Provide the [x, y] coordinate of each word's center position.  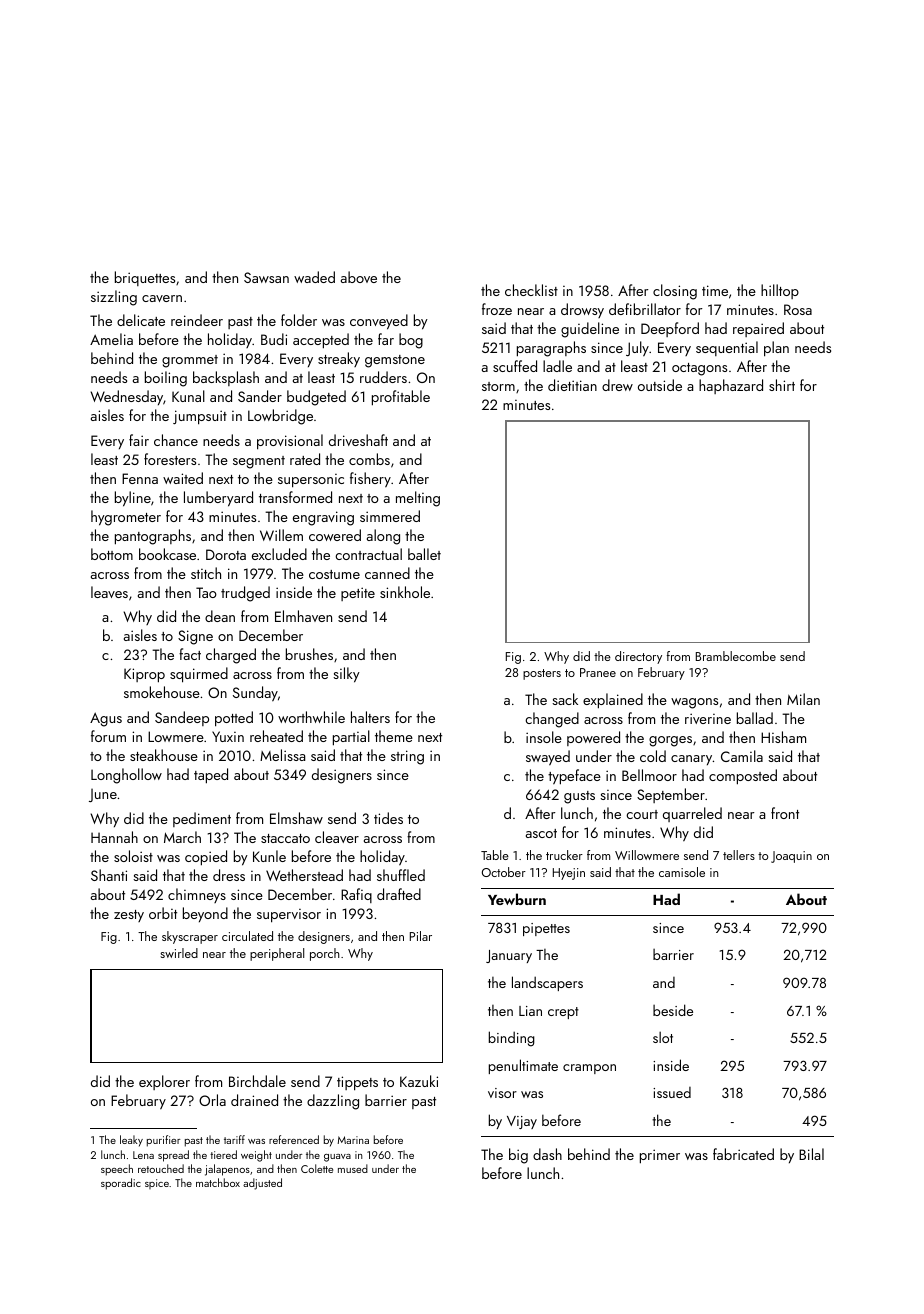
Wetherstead [304, 875]
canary [691, 760]
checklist [531, 290]
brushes [309, 654]
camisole [682, 872]
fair [139, 440]
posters [542, 674]
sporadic [121, 1184]
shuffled [401, 875]
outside [660, 385]
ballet [424, 554]
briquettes [145, 278]
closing [675, 292]
